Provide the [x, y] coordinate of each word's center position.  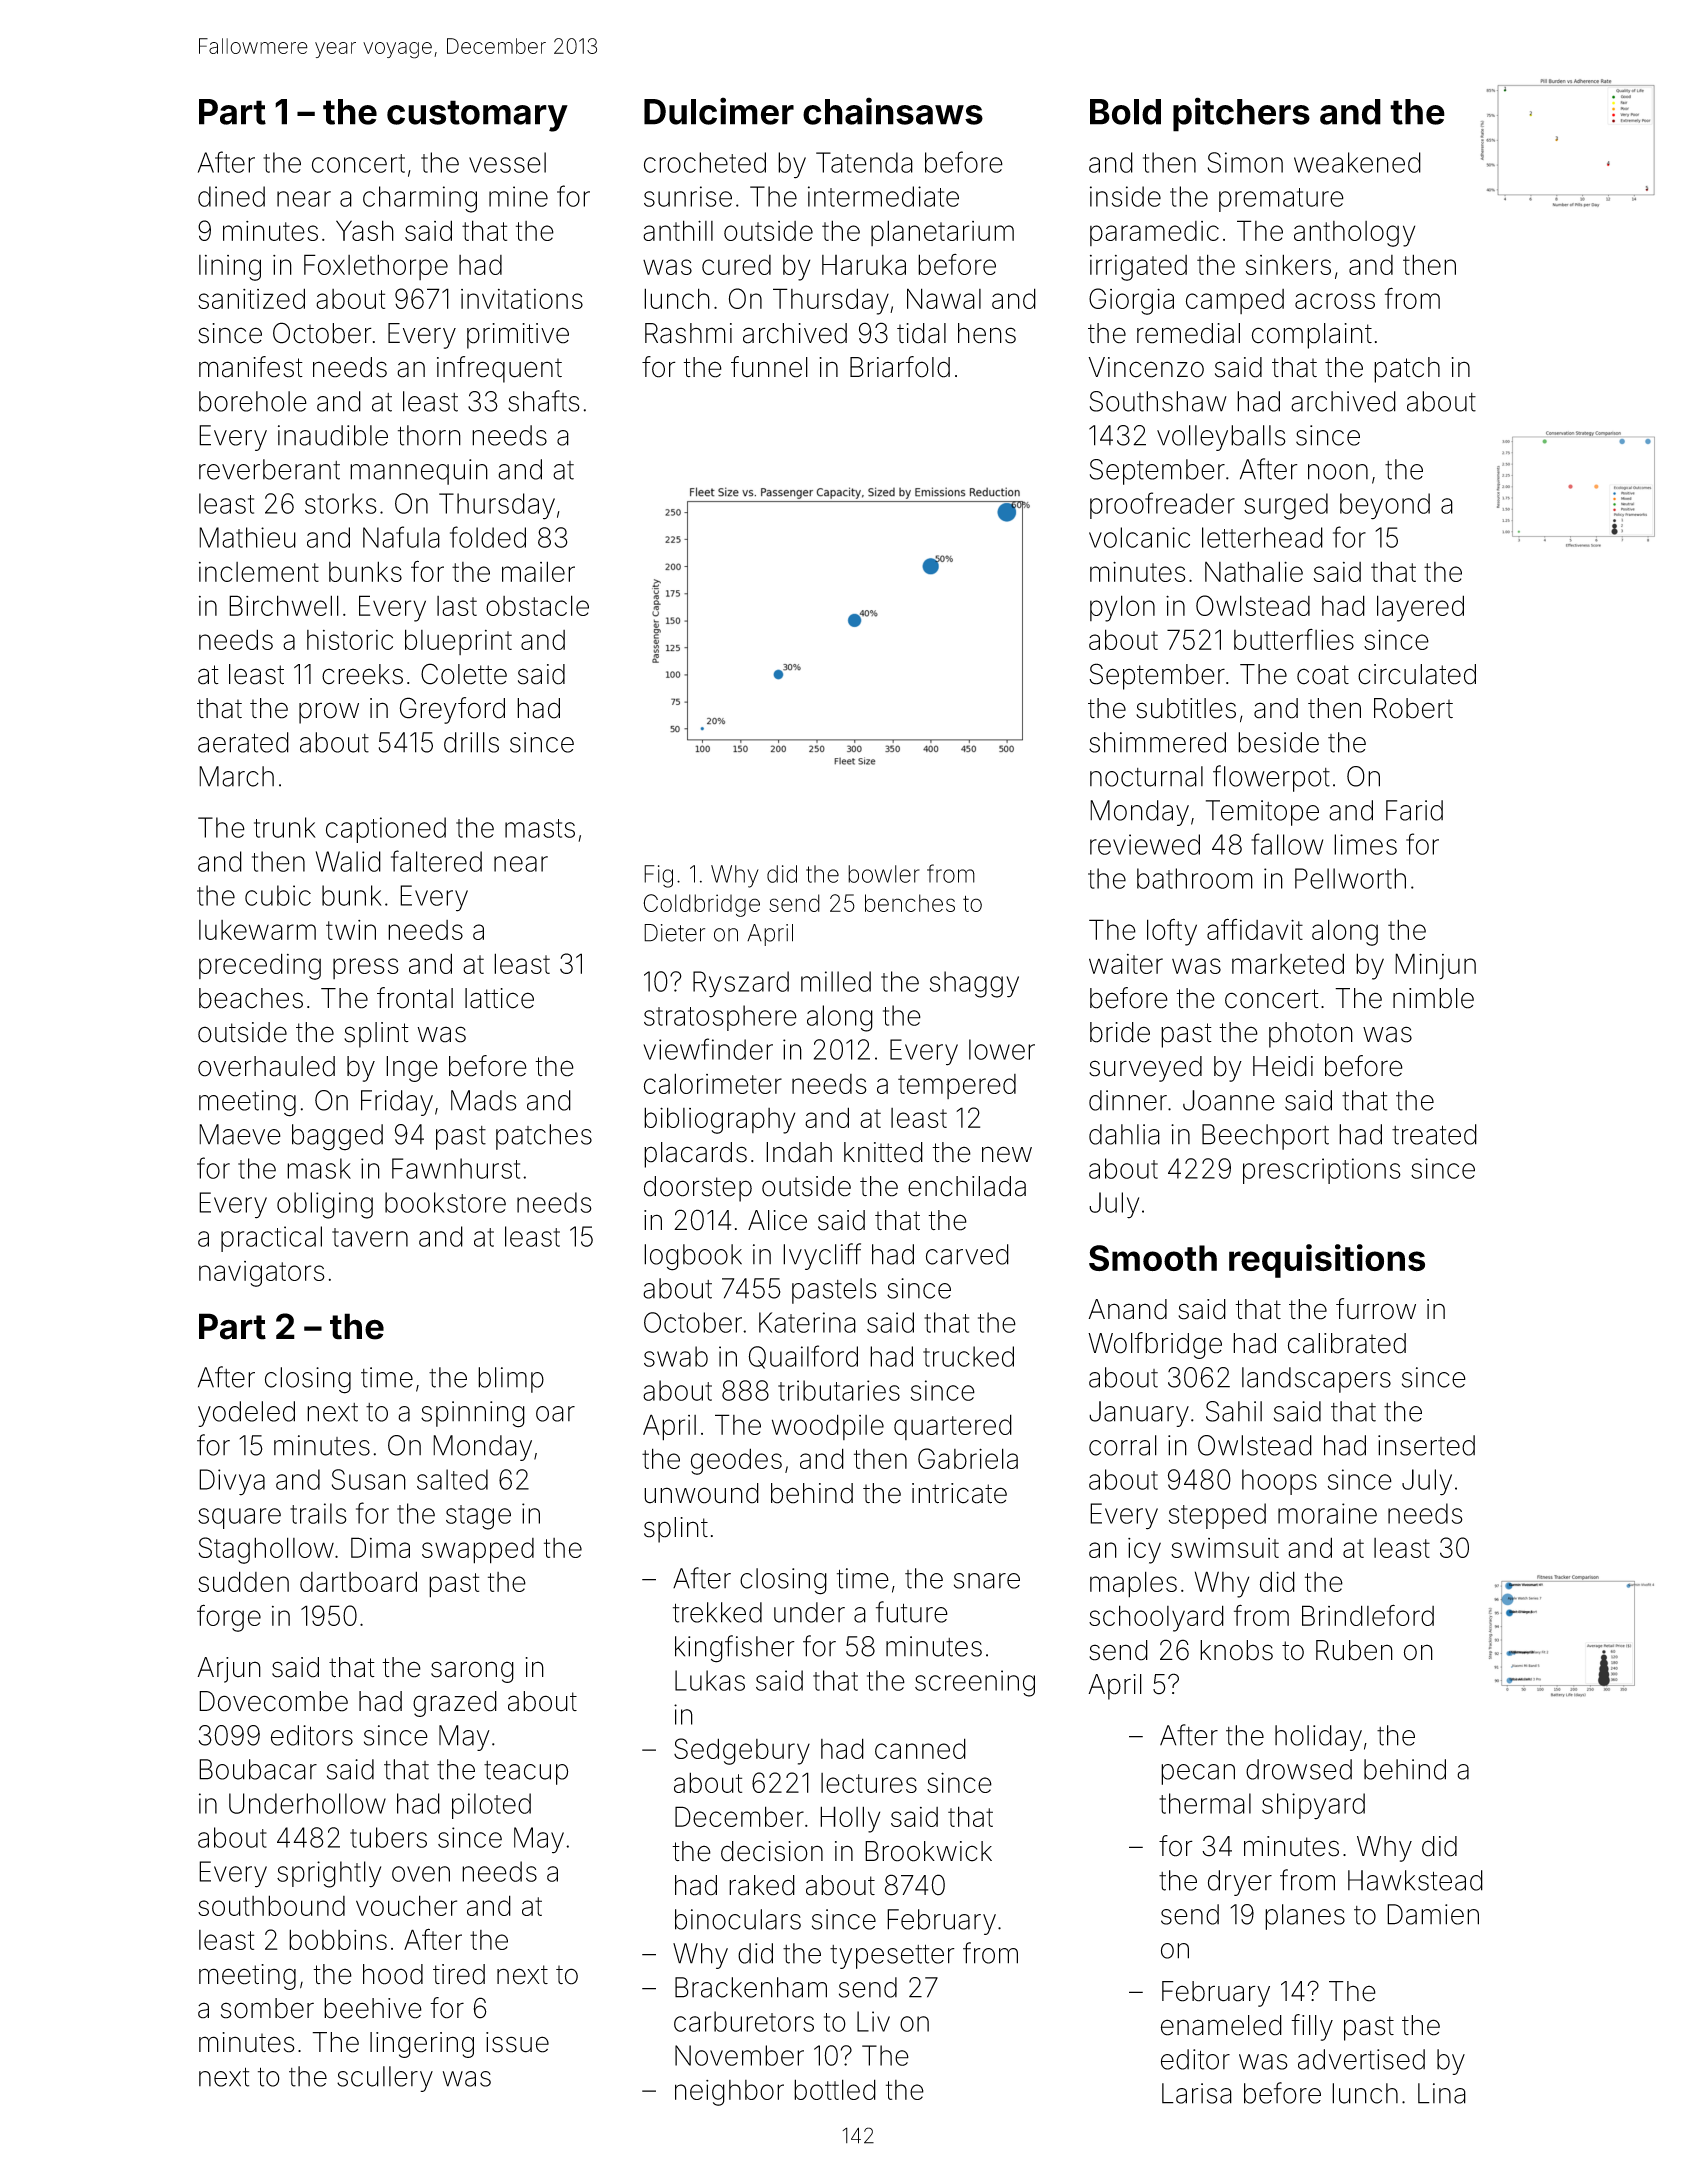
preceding [260, 966]
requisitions [1327, 1261]
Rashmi [688, 333]
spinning [473, 1414]
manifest [251, 367]
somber [267, 2008]
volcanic [1139, 537]
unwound [701, 1493]
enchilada [967, 1186]
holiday [1318, 1738]
